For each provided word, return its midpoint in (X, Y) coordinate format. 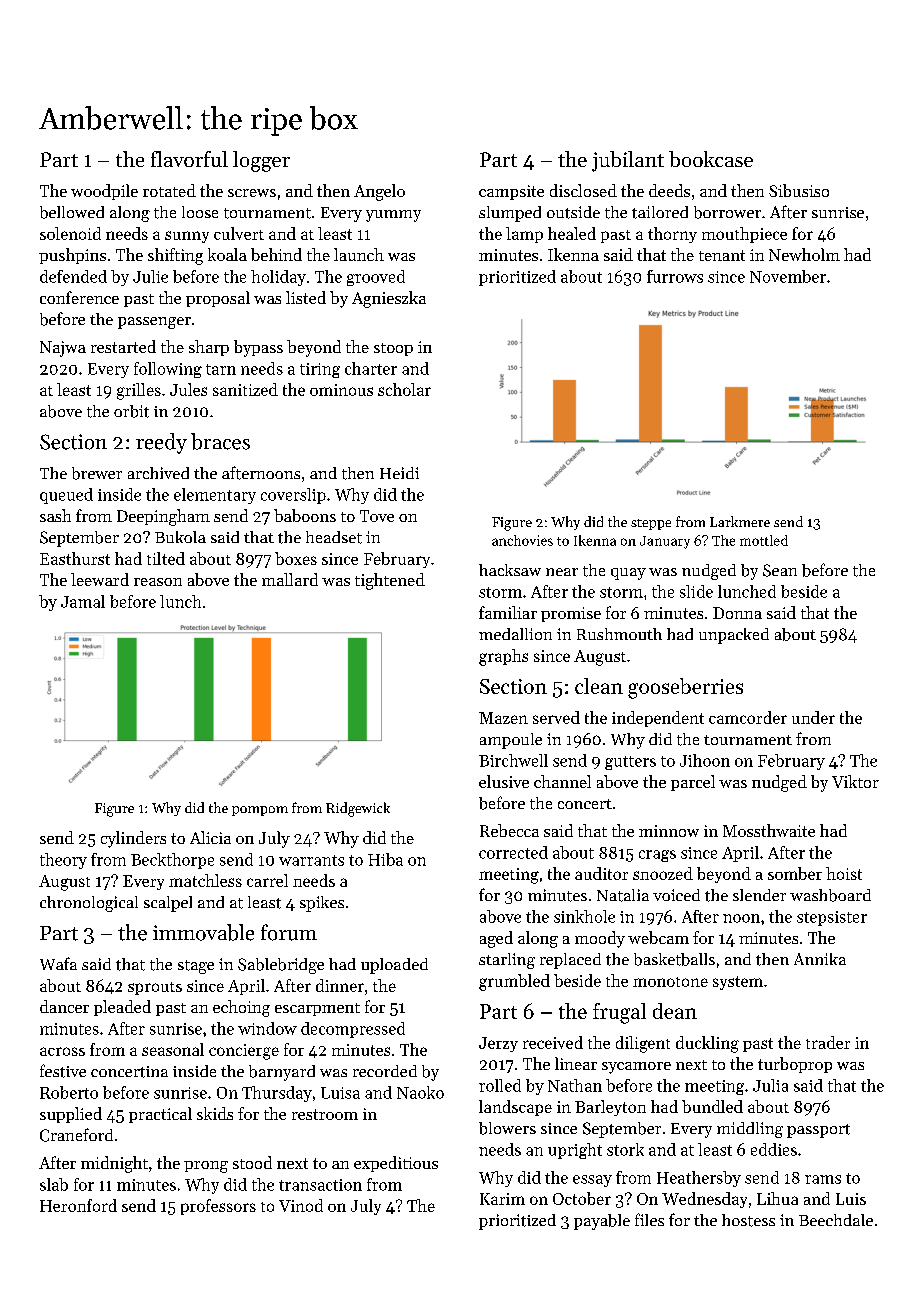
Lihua (777, 1198)
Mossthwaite (769, 830)
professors (218, 1207)
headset (334, 537)
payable (602, 1222)
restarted (123, 346)
